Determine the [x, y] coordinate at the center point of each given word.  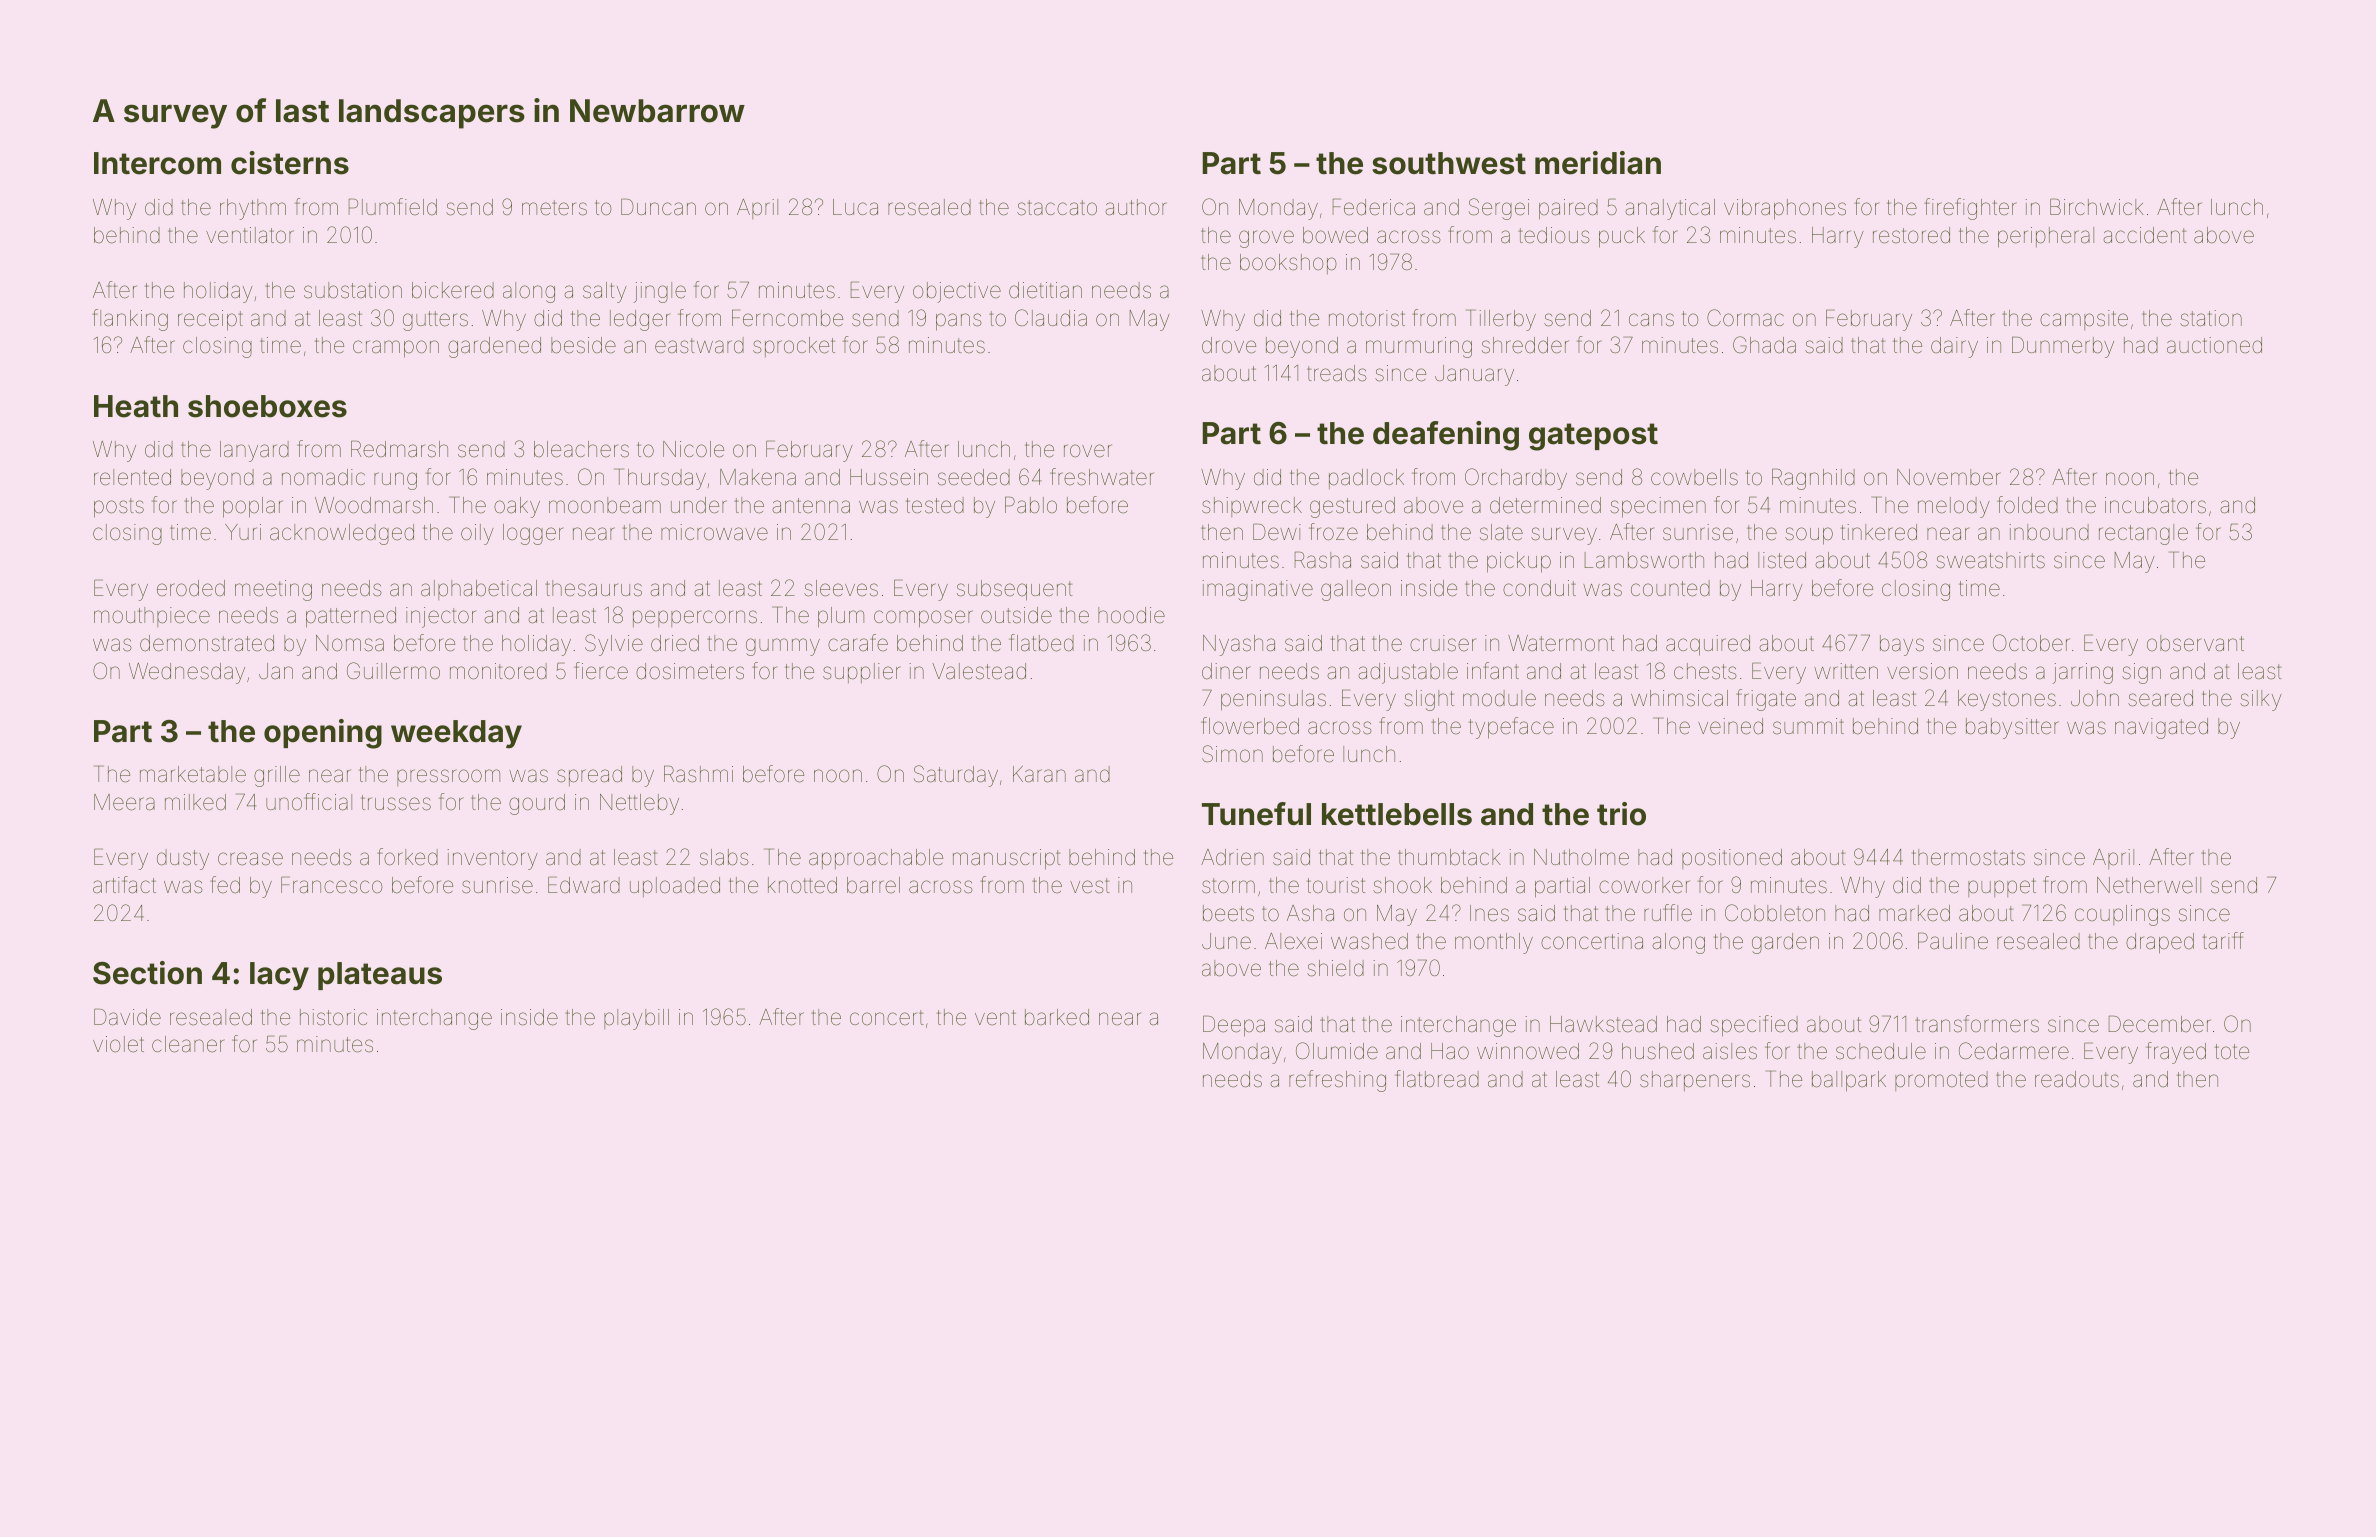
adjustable [1408, 673]
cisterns [290, 163]
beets [1228, 913]
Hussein [889, 477]
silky [2261, 700]
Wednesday [187, 673]
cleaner [188, 1044]
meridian [1598, 163]
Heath [136, 406]
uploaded [675, 887]
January [1474, 375]
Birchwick [2096, 207]
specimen [1658, 507]
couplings [2122, 915]
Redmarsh [399, 449]
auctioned [2214, 345]
